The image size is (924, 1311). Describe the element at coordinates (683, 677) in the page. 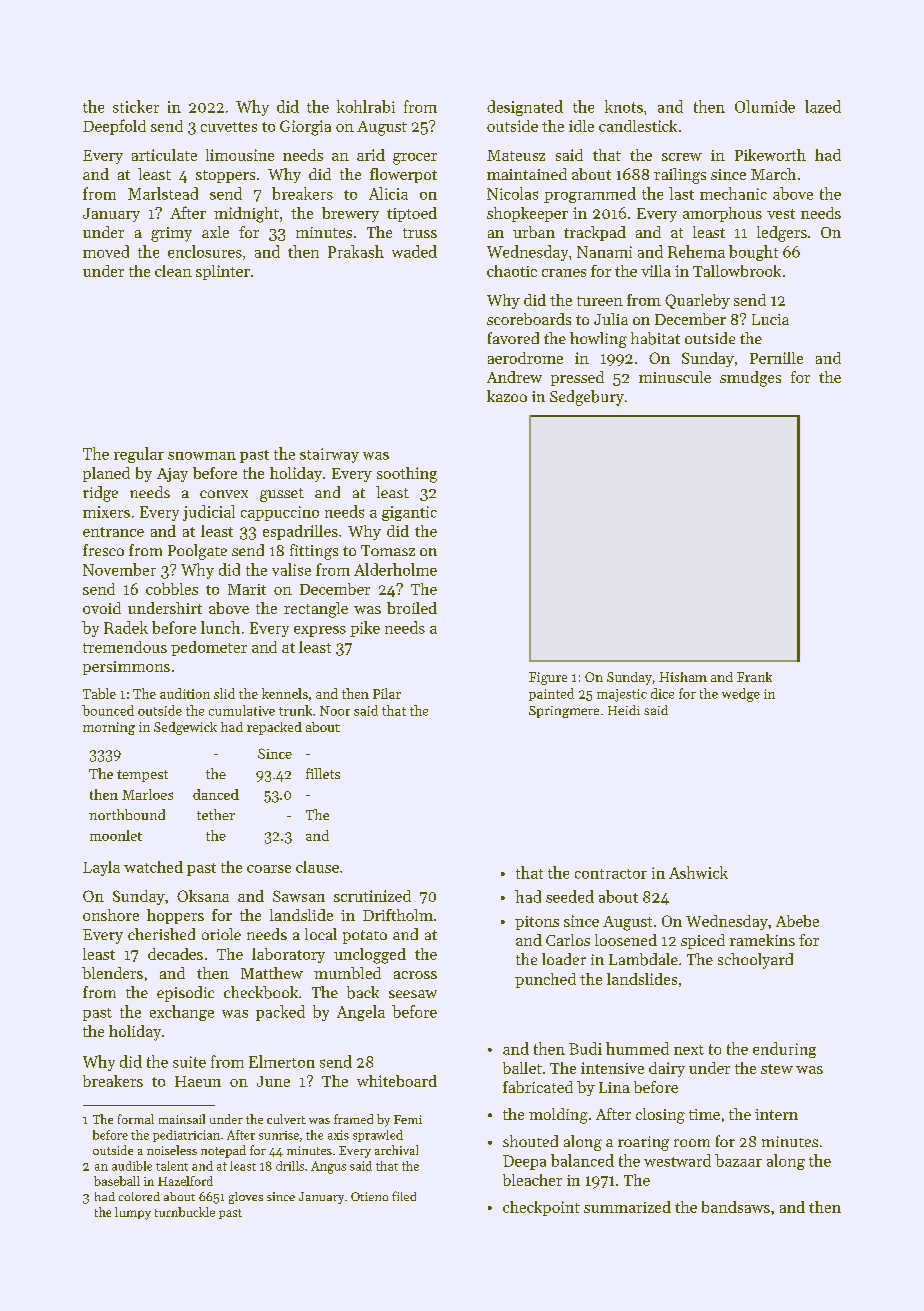

I see `Hisham` at that location.
